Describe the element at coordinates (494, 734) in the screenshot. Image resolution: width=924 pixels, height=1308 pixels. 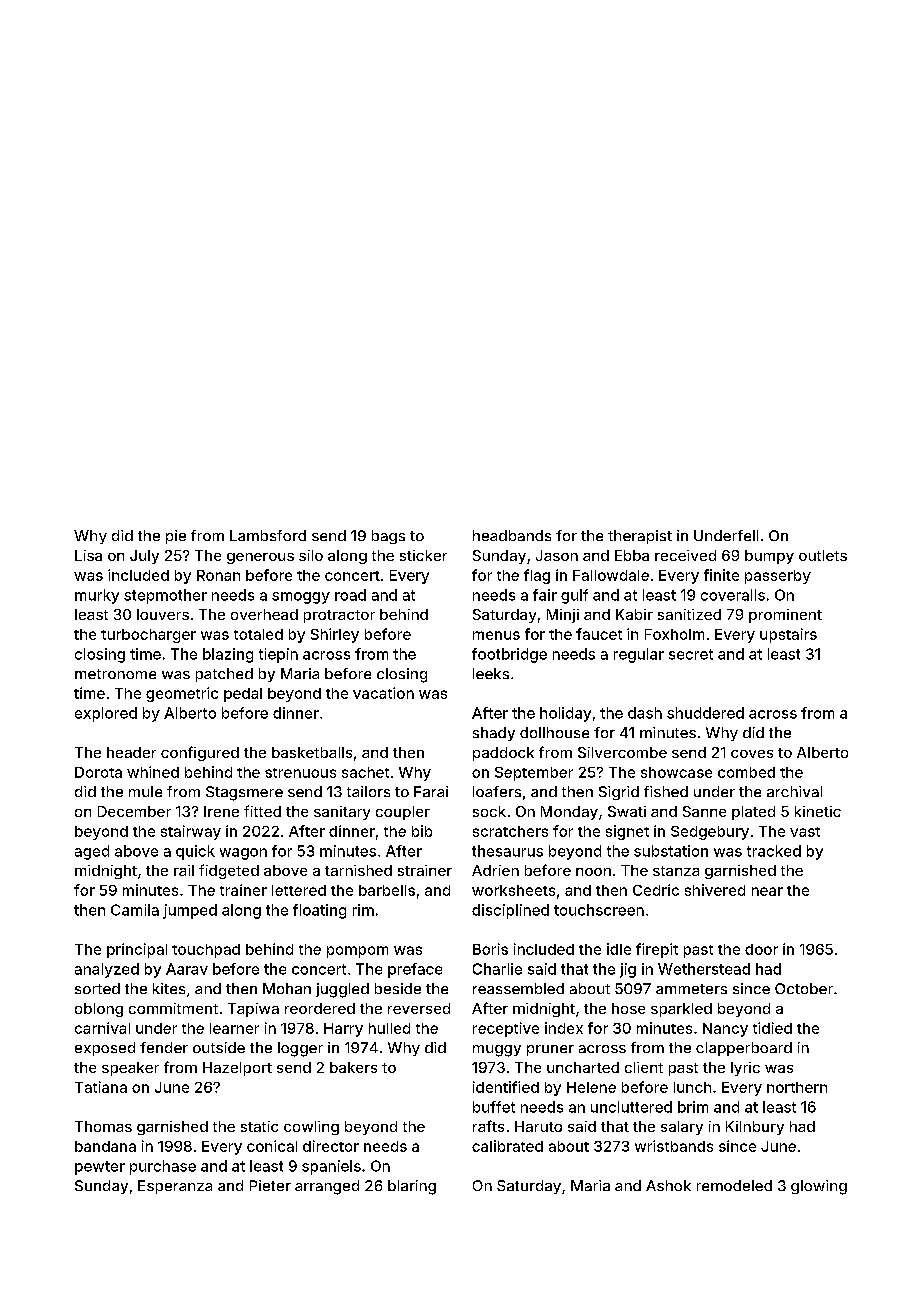
I see `shady` at that location.
